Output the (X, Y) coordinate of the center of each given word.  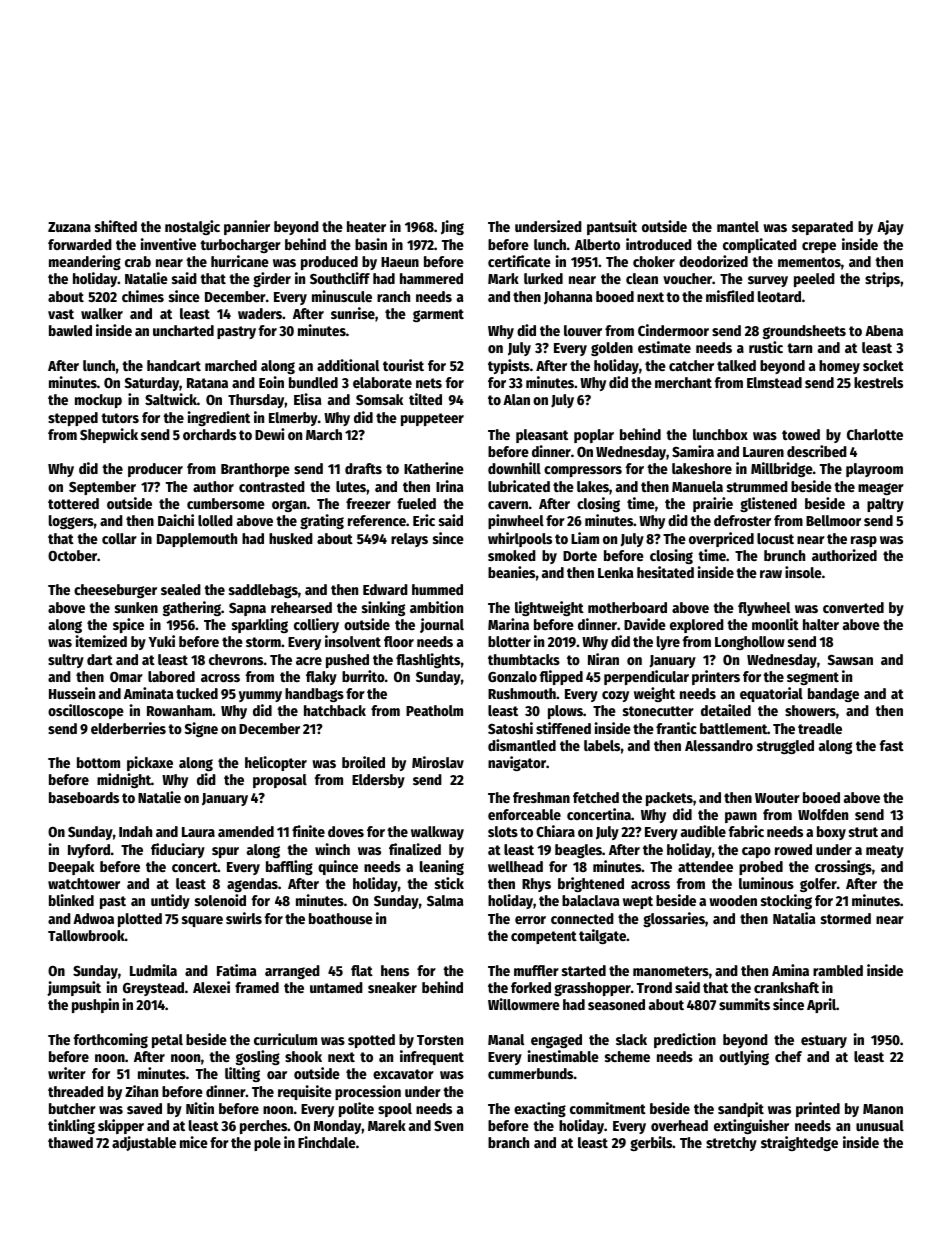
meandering (85, 262)
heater (366, 226)
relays (409, 540)
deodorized (713, 261)
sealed (181, 589)
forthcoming (111, 1040)
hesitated (665, 572)
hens (395, 970)
